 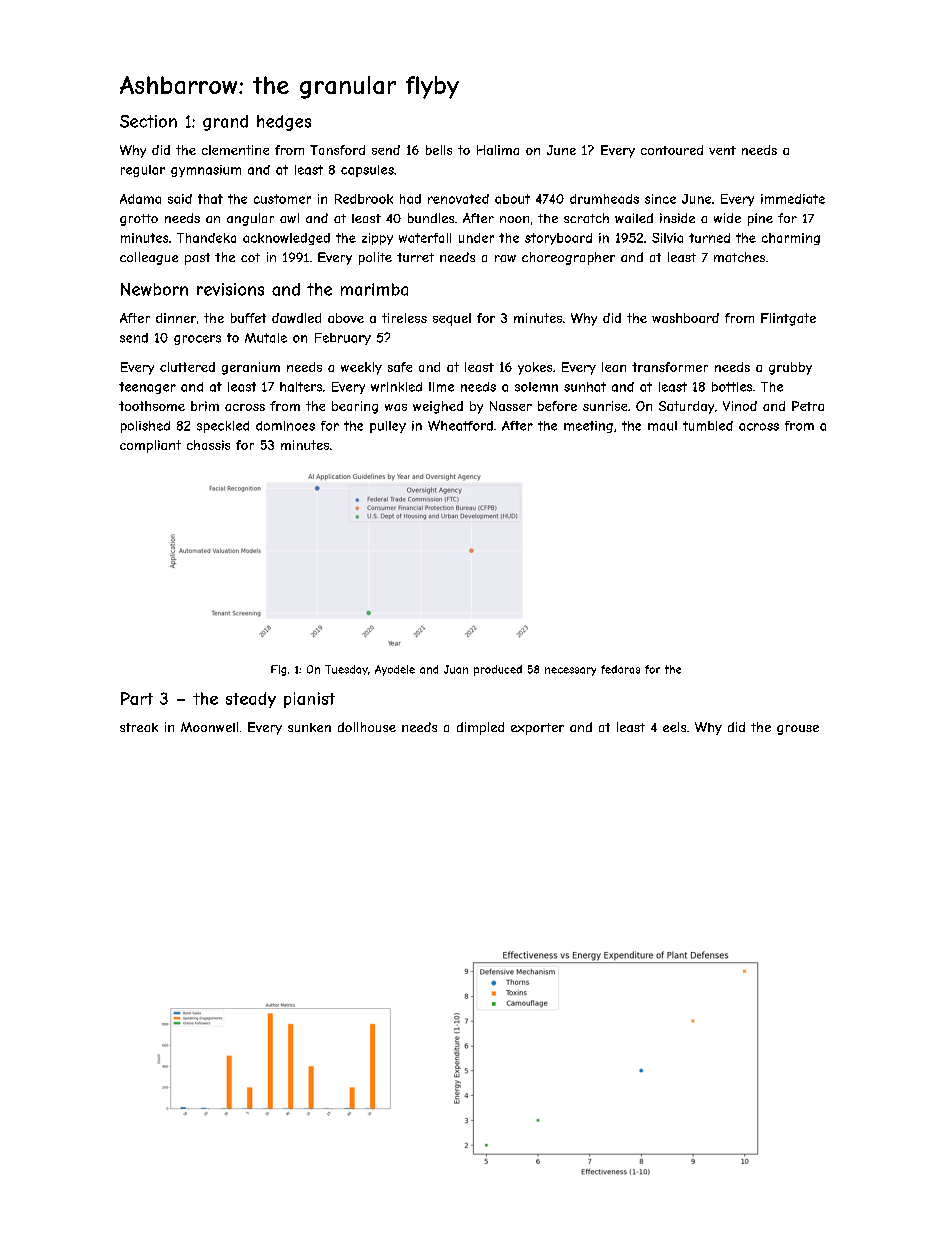 I want to click on grand, so click(x=225, y=123).
